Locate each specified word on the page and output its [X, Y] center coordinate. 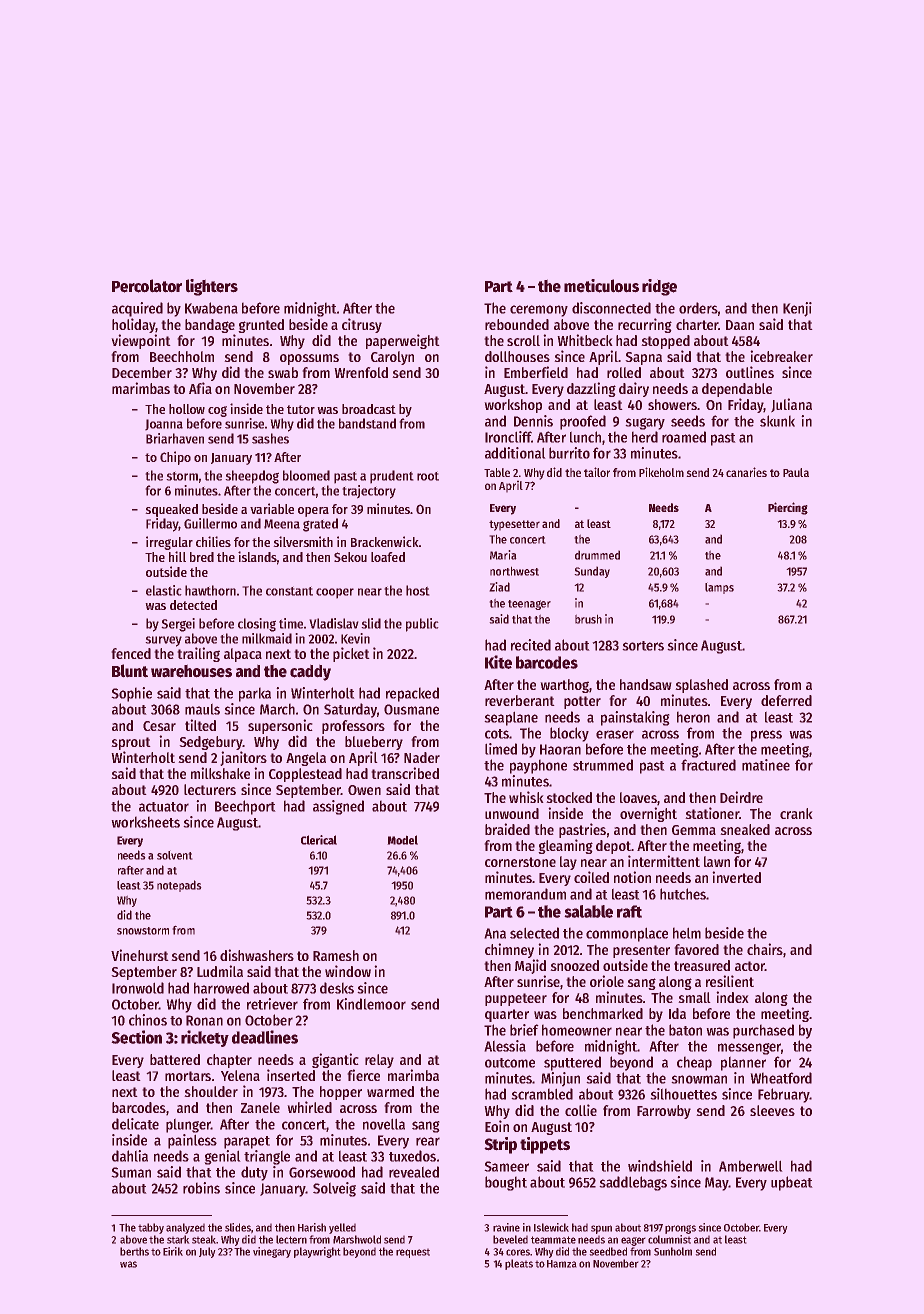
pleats [519, 1264]
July [207, 1252]
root [428, 476]
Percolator [147, 286]
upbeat [792, 1183]
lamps [719, 588]
